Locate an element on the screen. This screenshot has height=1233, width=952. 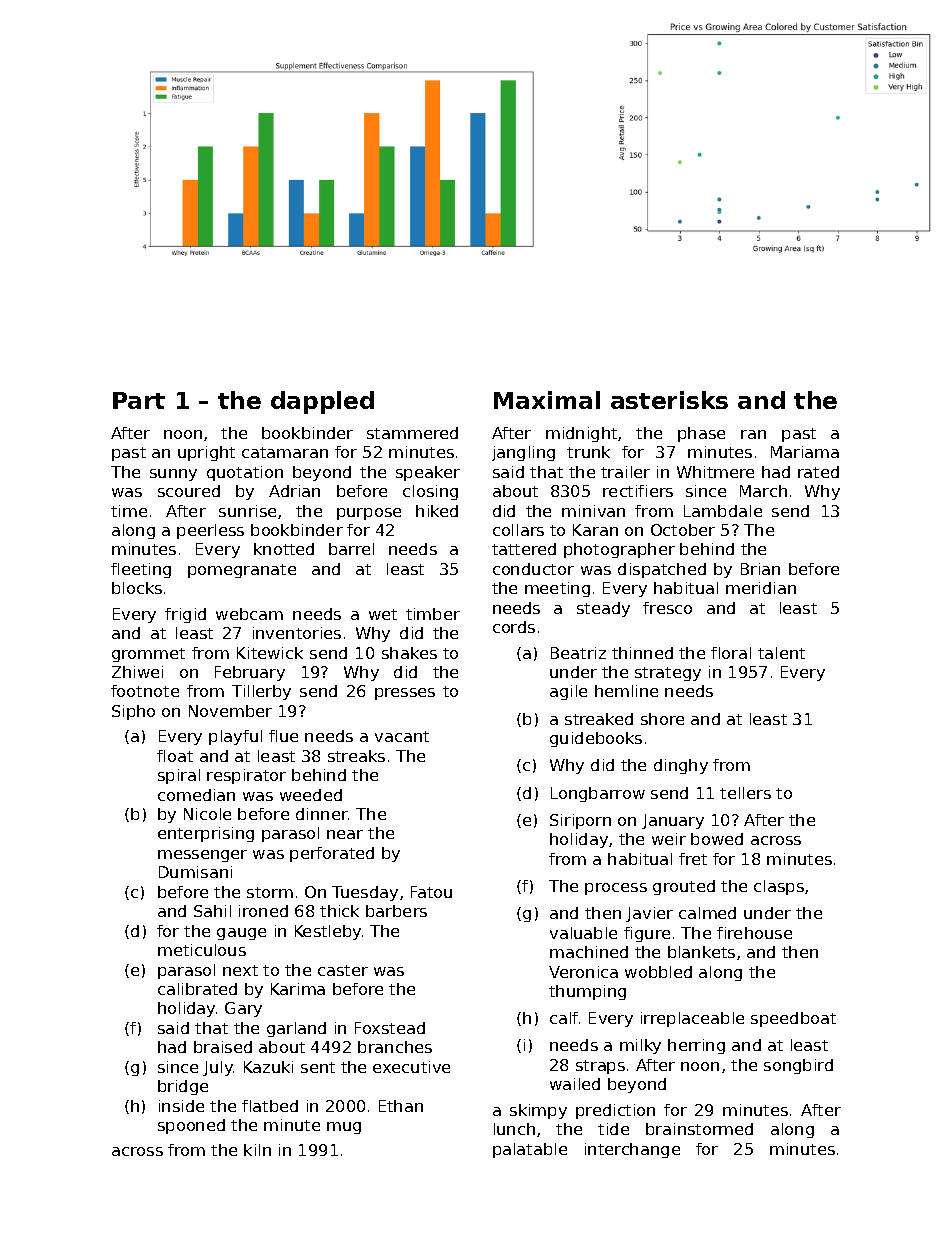
Siriporn is located at coordinates (580, 821).
